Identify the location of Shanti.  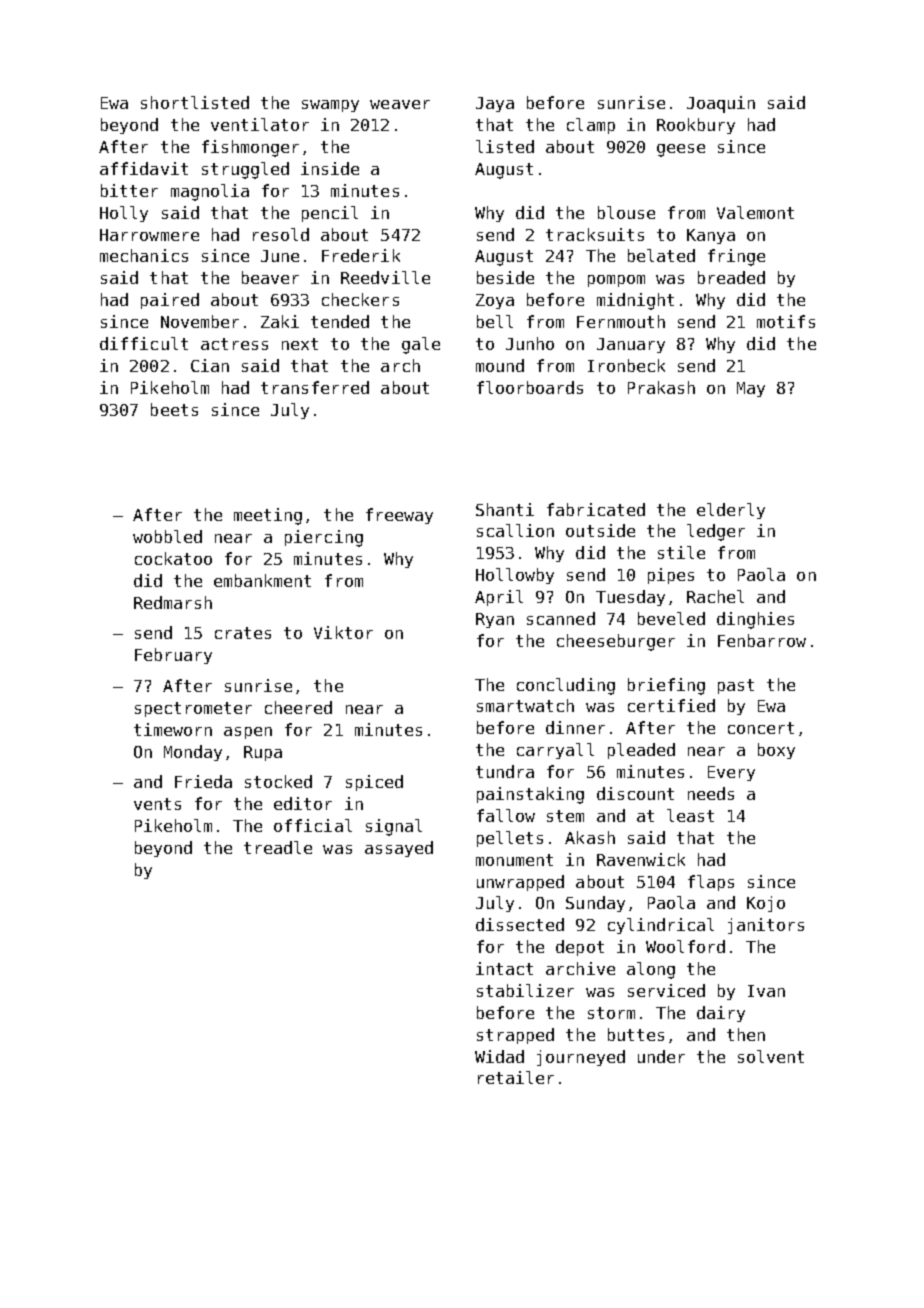
(505, 509).
